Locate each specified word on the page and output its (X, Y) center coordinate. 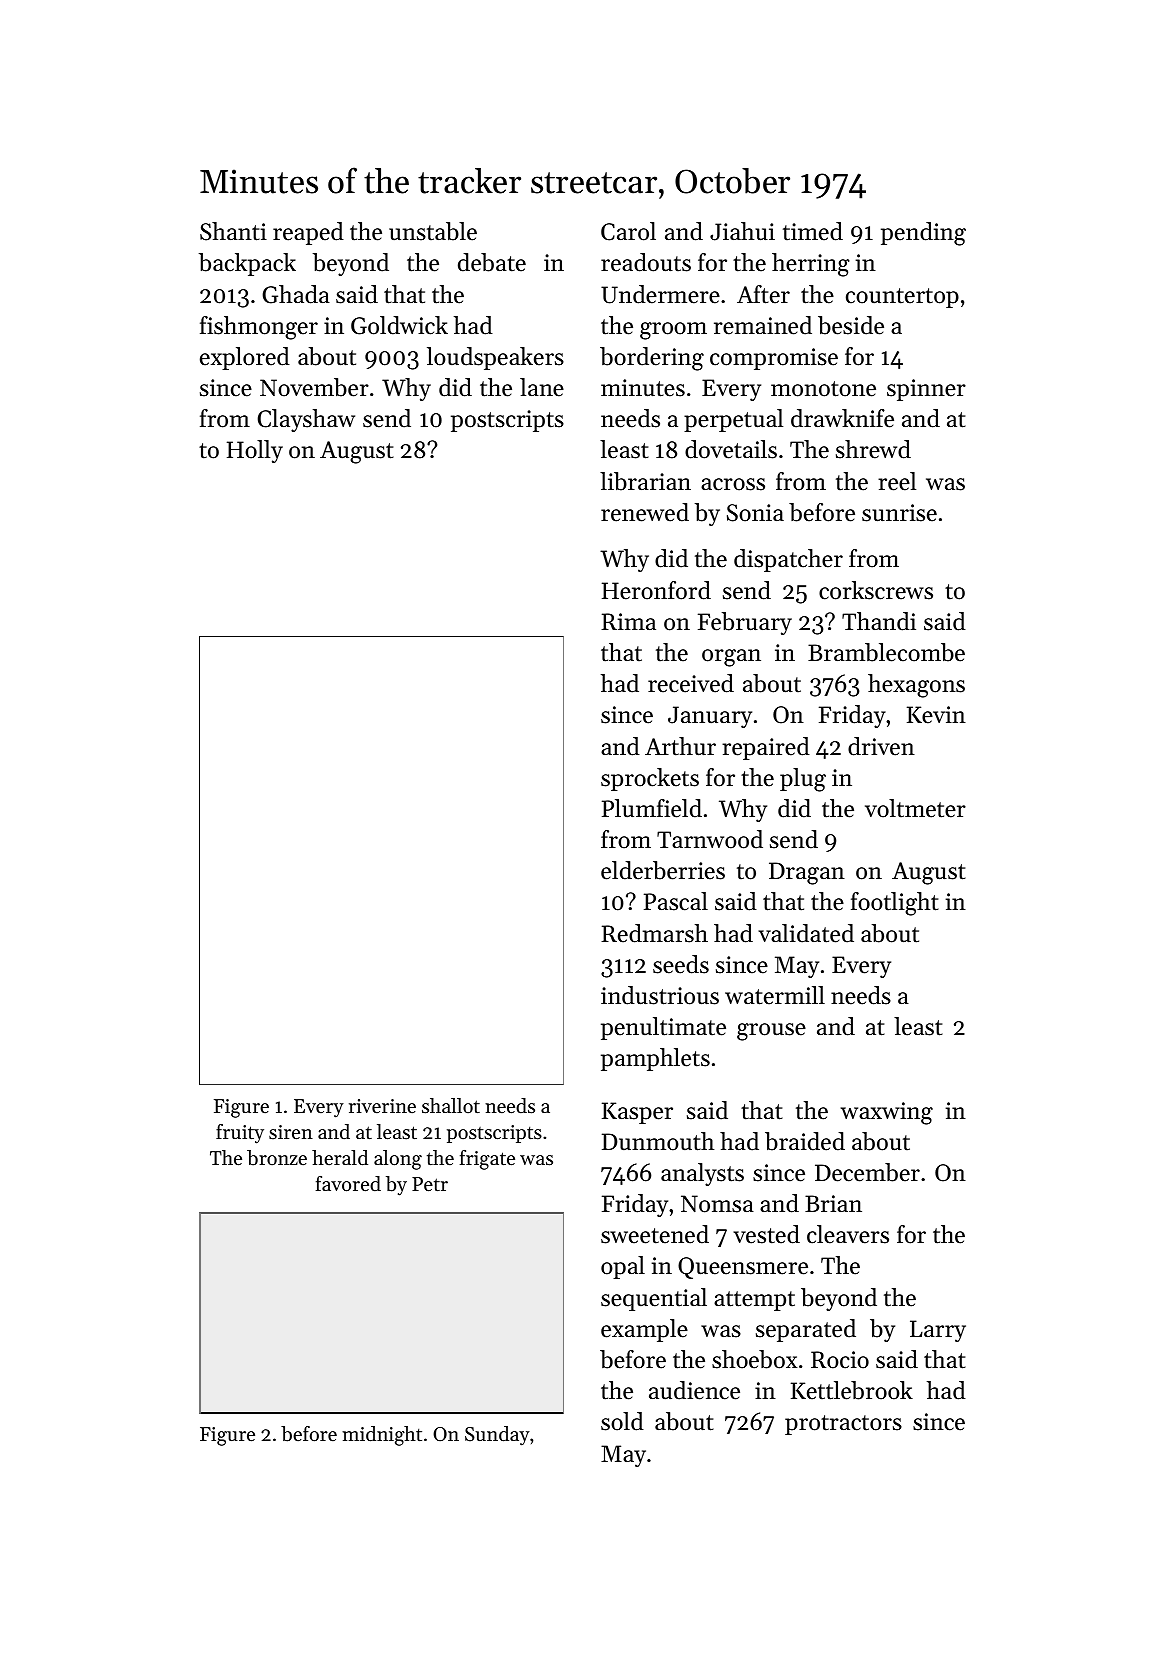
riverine (382, 1106)
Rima (628, 621)
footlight (895, 904)
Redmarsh (654, 933)
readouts (646, 262)
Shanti (233, 231)
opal (623, 1267)
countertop (902, 298)
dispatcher (788, 560)
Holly (255, 451)
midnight (382, 1436)
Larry (938, 1331)
